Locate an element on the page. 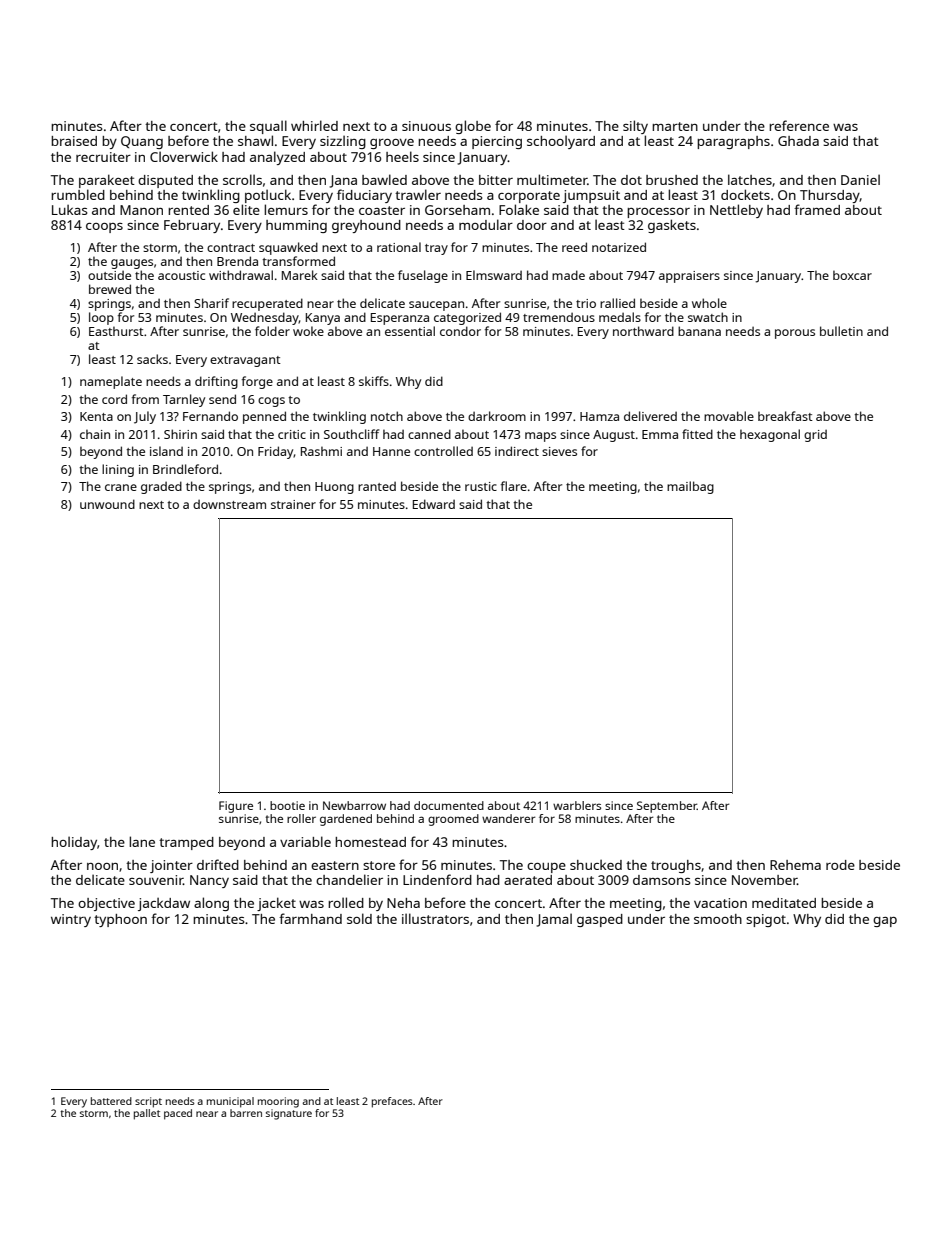 The image size is (952, 1233). rumbled is located at coordinates (78, 194).
